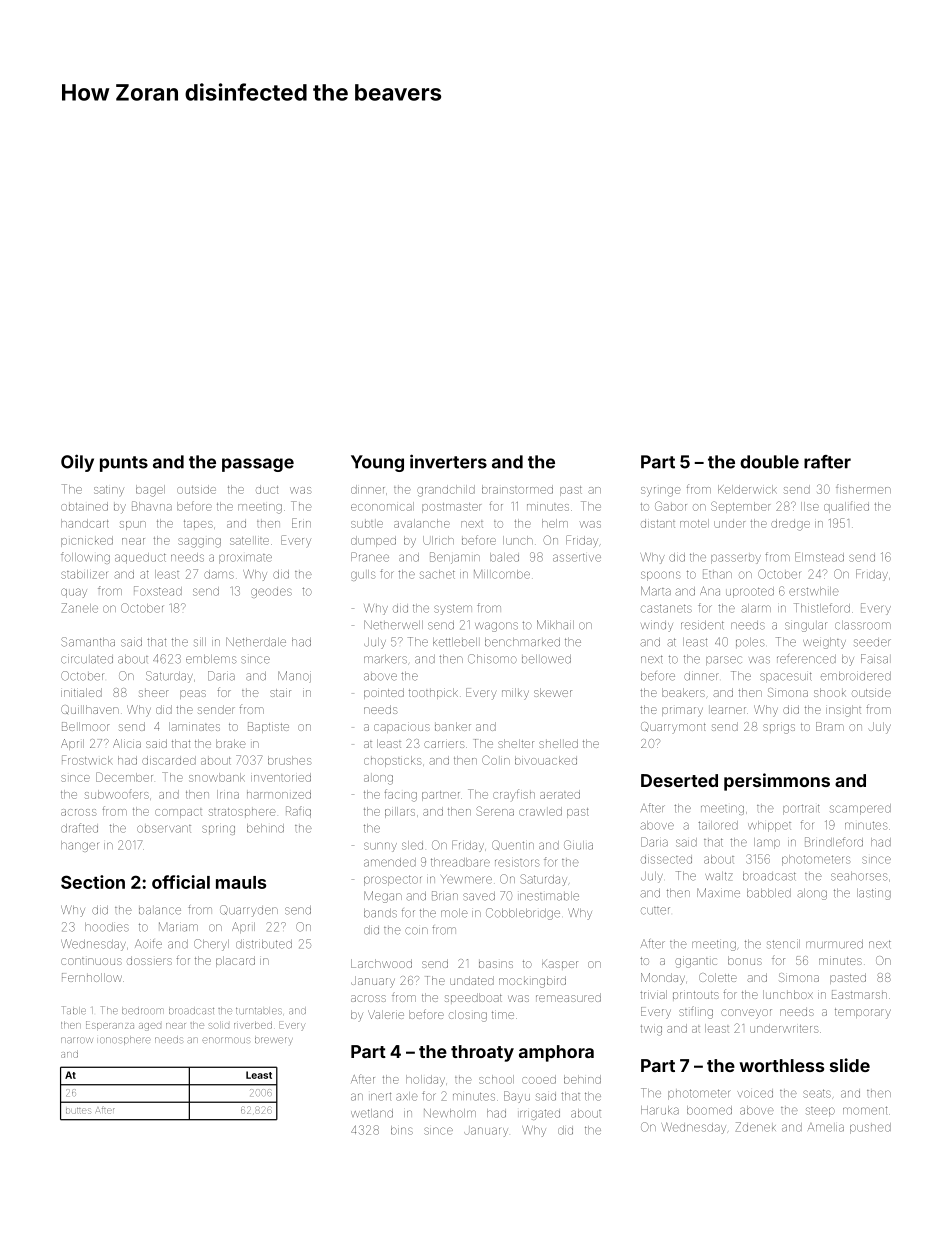  What do you see at coordinates (496, 964) in the page?
I see `basins` at bounding box center [496, 964].
